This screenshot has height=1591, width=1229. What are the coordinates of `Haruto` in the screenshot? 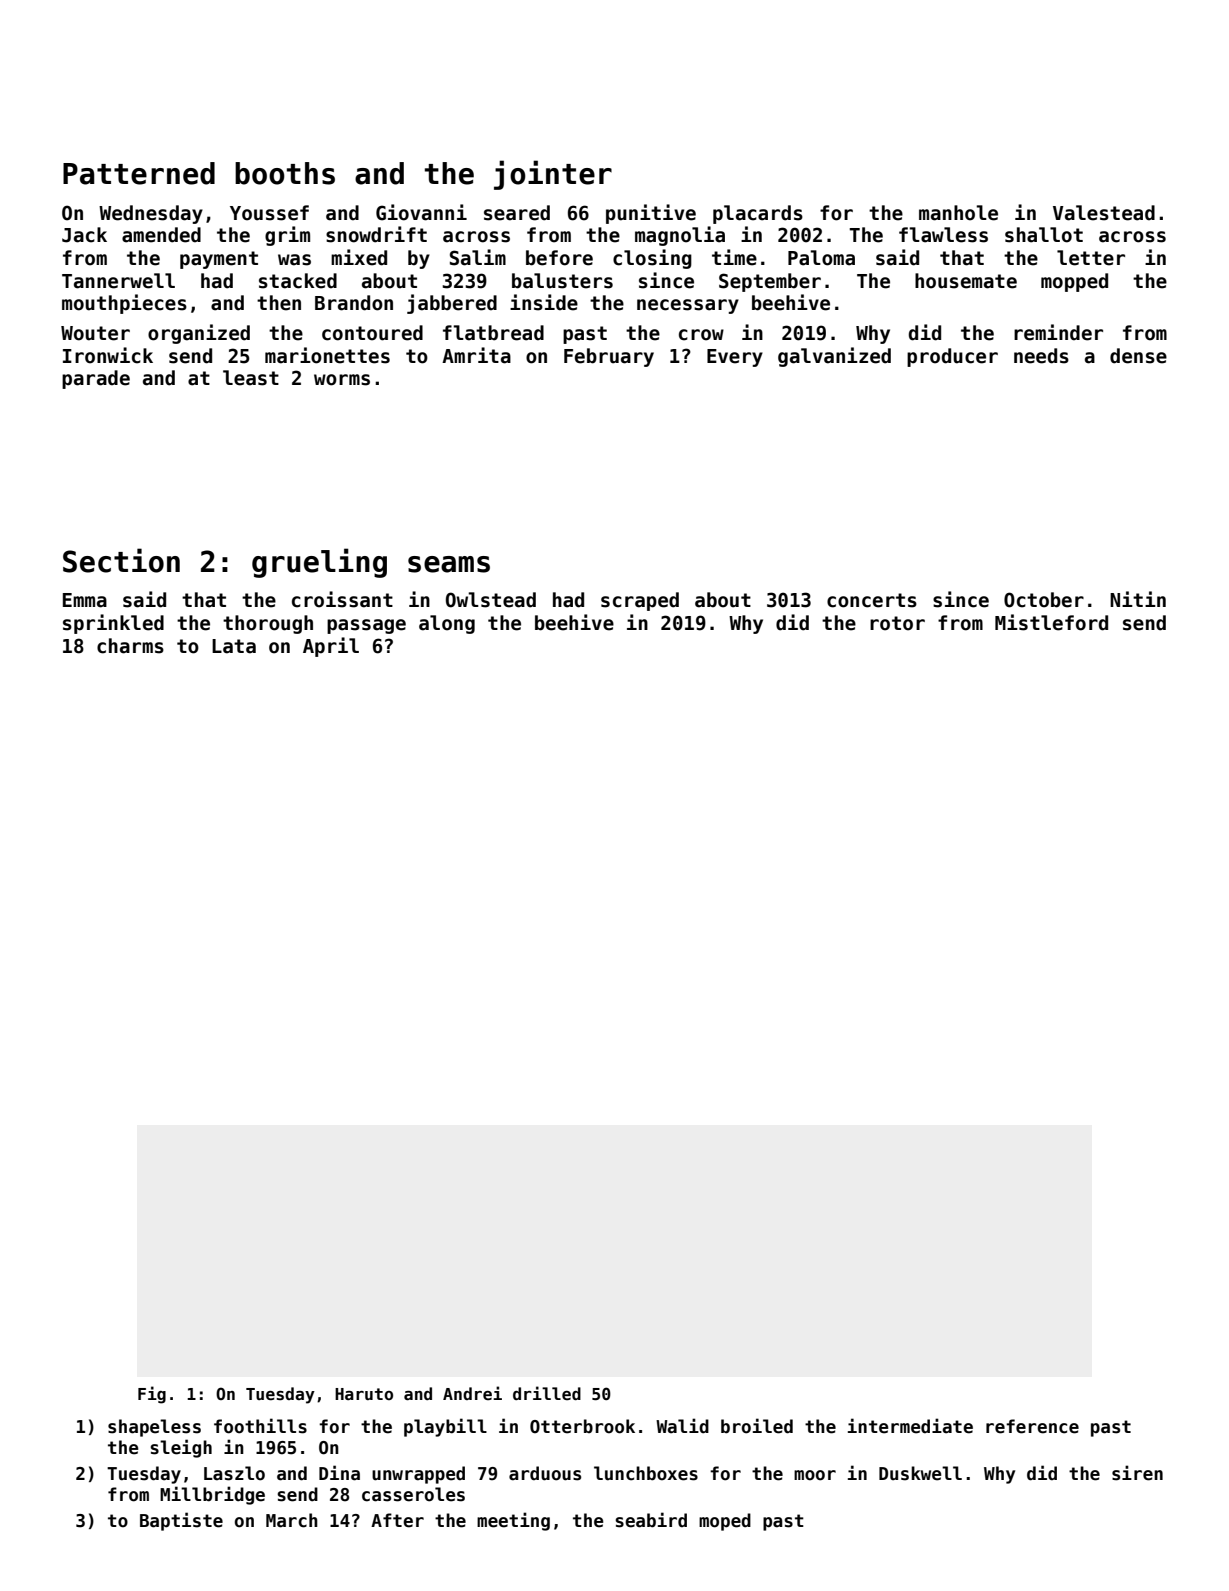 It's located at (364, 1394).
